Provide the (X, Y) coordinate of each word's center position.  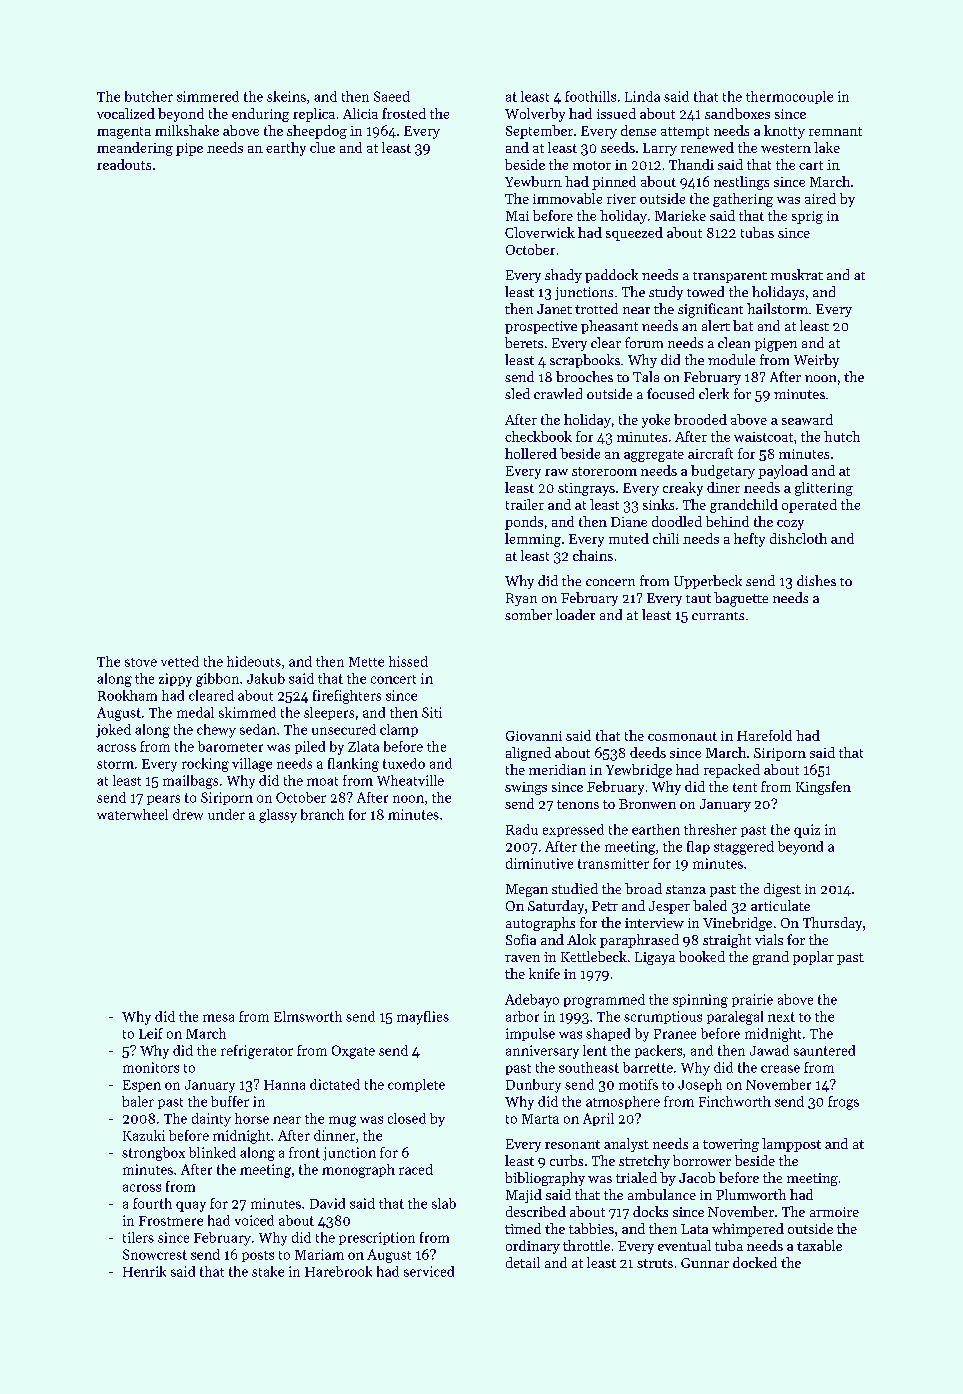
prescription (377, 1238)
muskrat (797, 274)
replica (314, 115)
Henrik (144, 1271)
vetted (180, 661)
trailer (525, 504)
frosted (404, 113)
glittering (824, 489)
